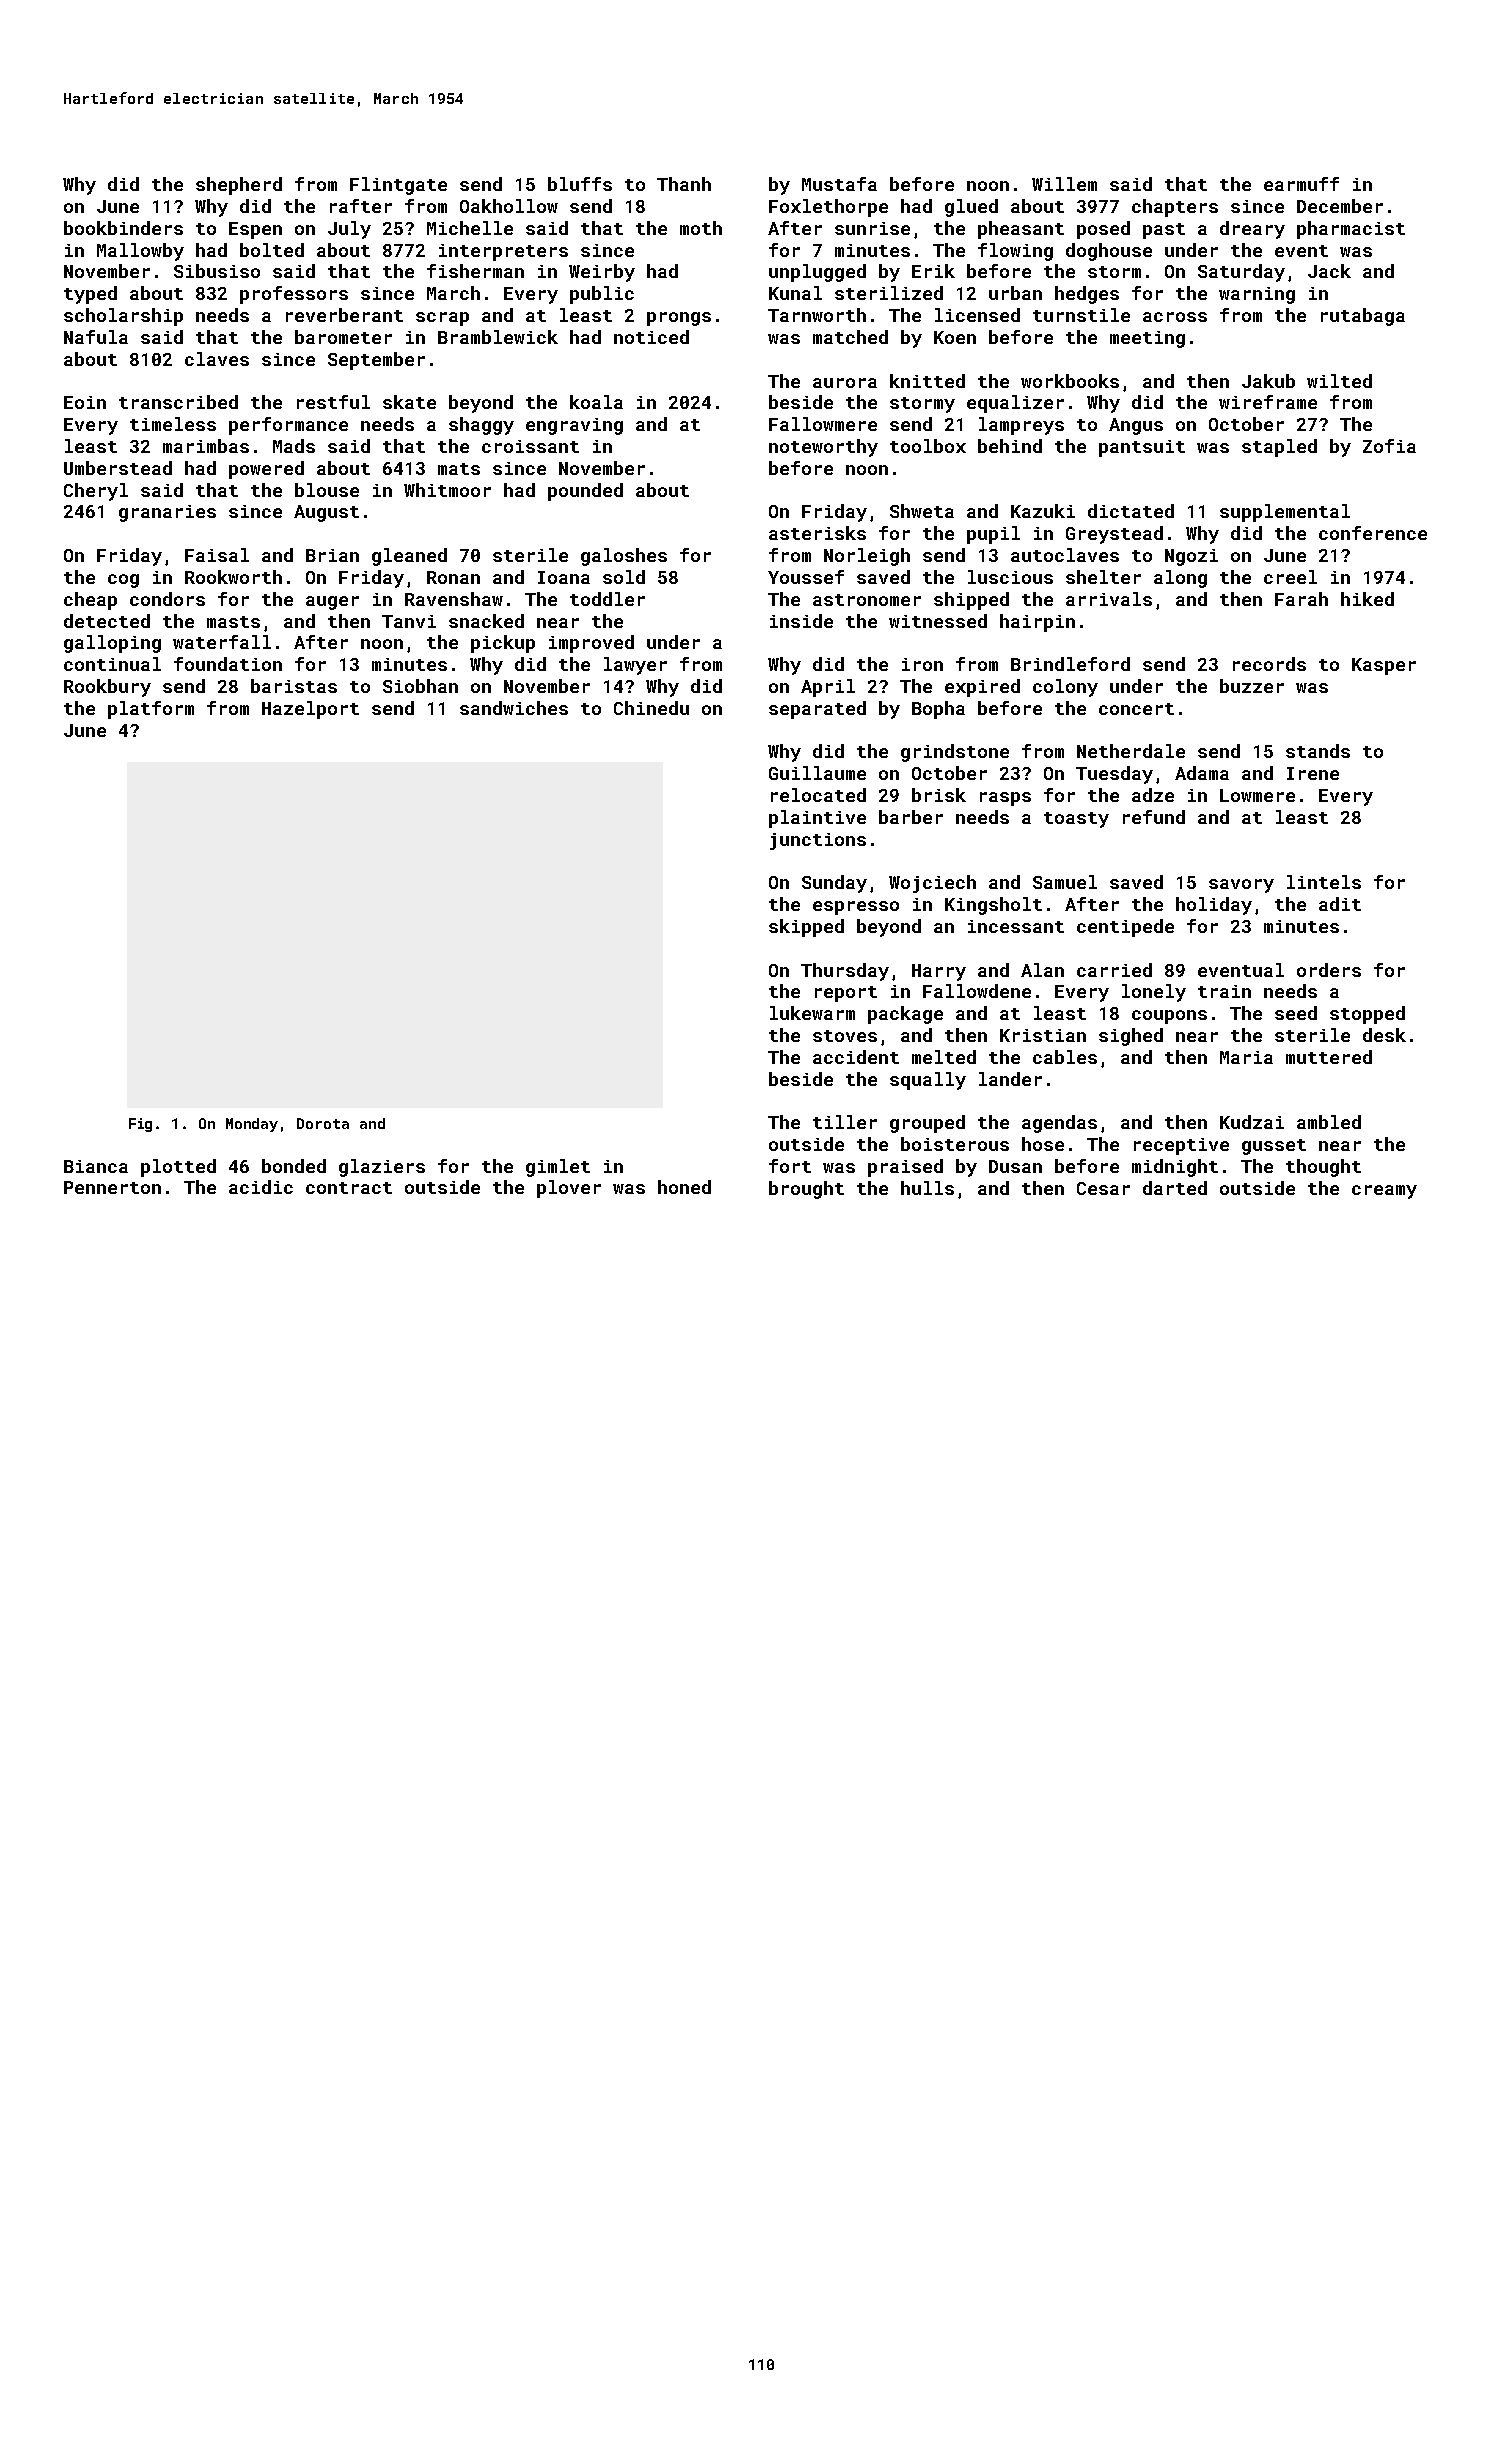 This screenshot has height=2464, width=1496. Describe the element at coordinates (993, 535) in the screenshot. I see `pupil` at that location.
